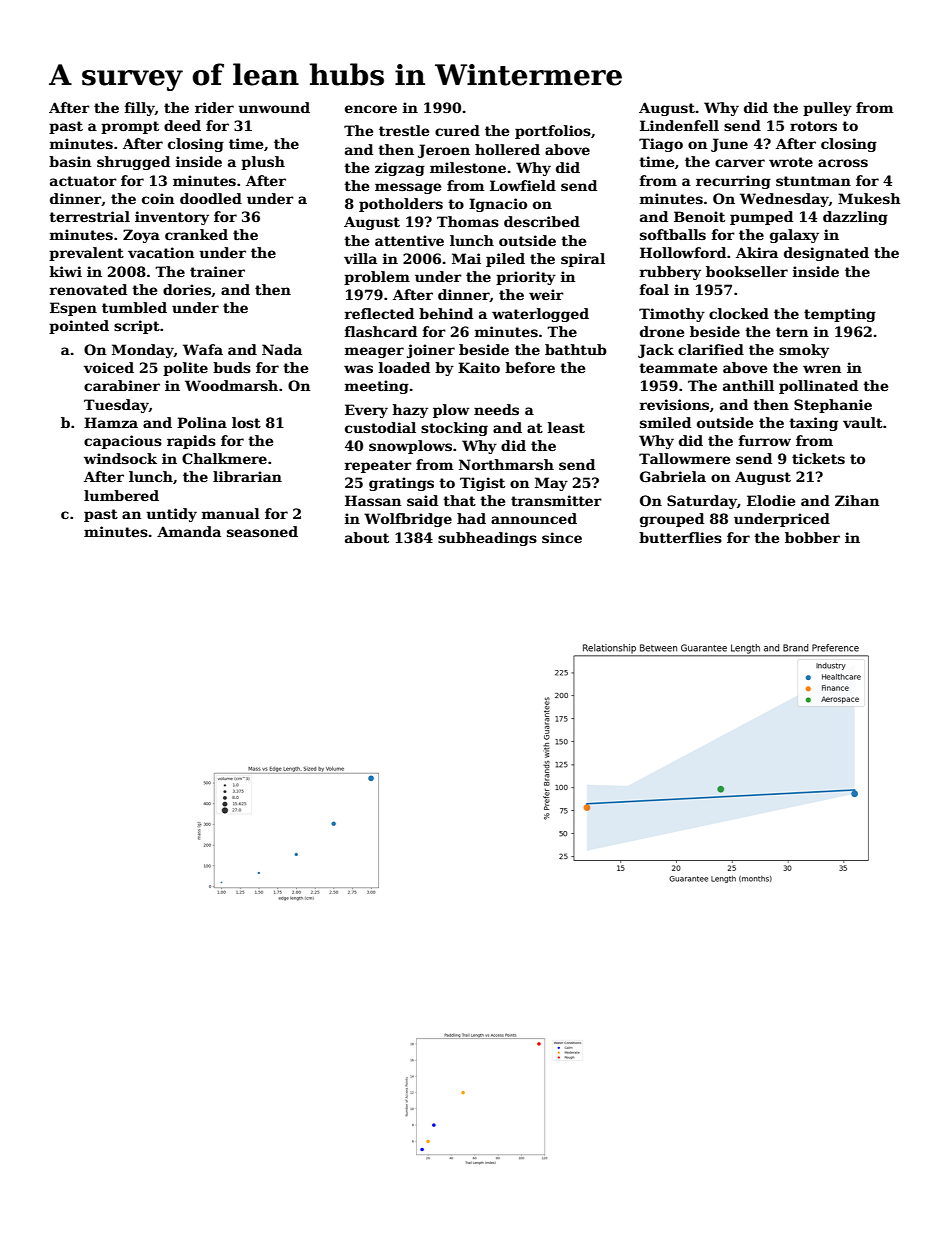 The height and width of the page is (1233, 952). I want to click on renovated, so click(88, 289).
